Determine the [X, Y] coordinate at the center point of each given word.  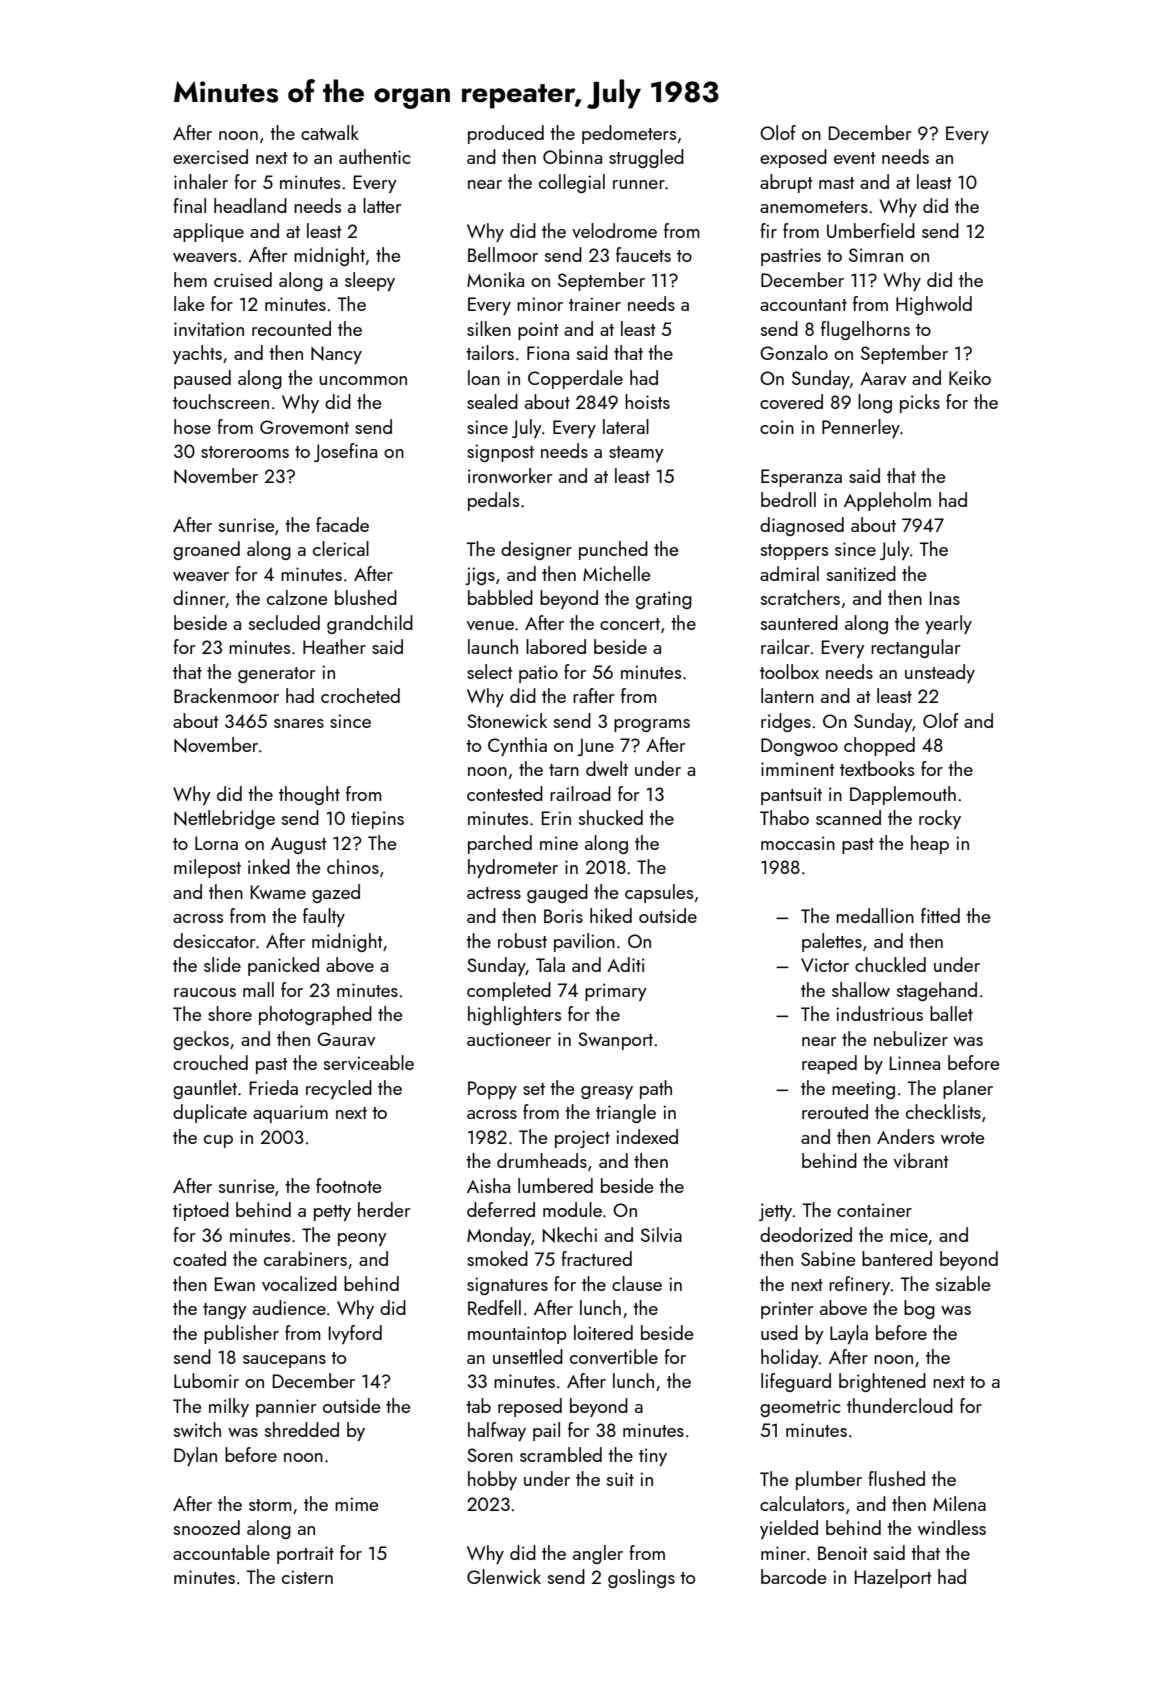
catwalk [330, 132]
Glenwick [504, 1576]
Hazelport [893, 1578]
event [855, 158]
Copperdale [575, 379]
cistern [307, 1577]
